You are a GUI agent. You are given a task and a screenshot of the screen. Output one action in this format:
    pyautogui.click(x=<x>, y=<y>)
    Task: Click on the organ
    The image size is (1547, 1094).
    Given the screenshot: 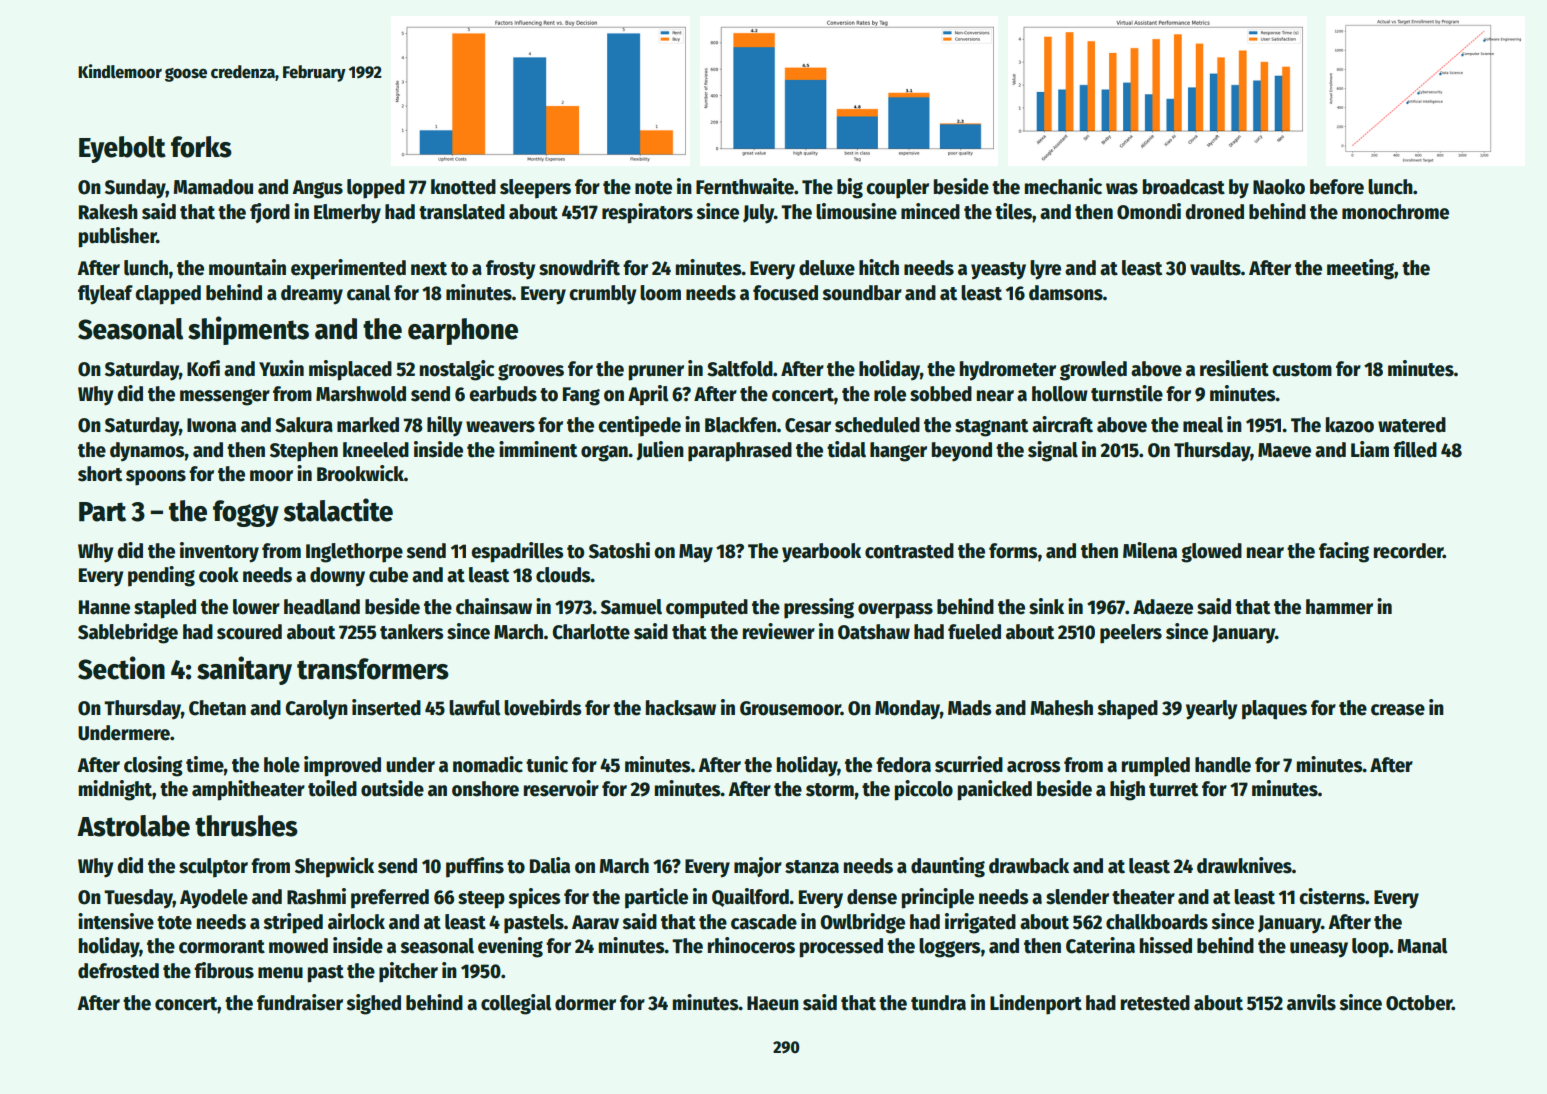 What is the action you would take?
    pyautogui.click(x=604, y=453)
